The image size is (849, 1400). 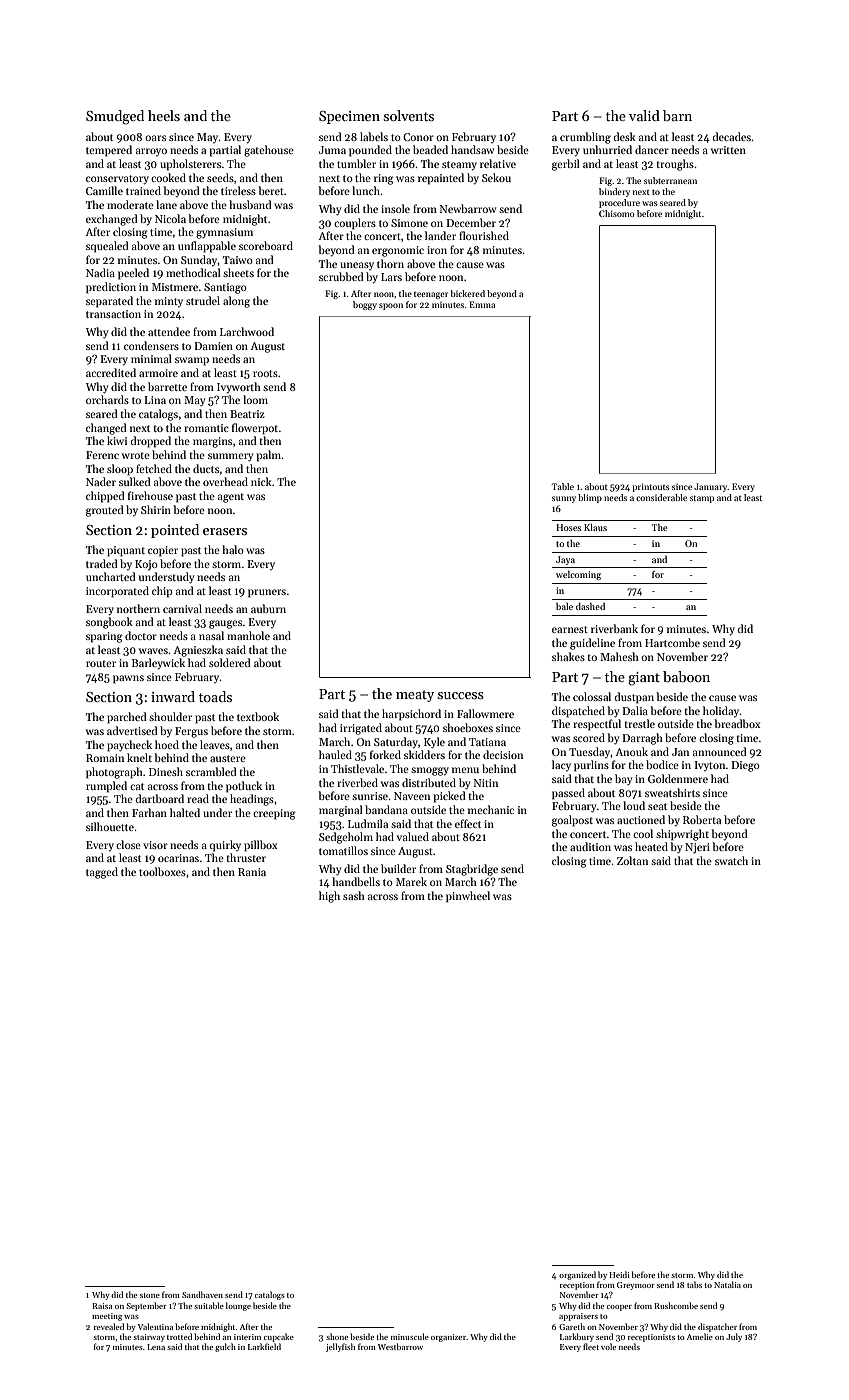 I want to click on Heidi, so click(x=619, y=1274).
